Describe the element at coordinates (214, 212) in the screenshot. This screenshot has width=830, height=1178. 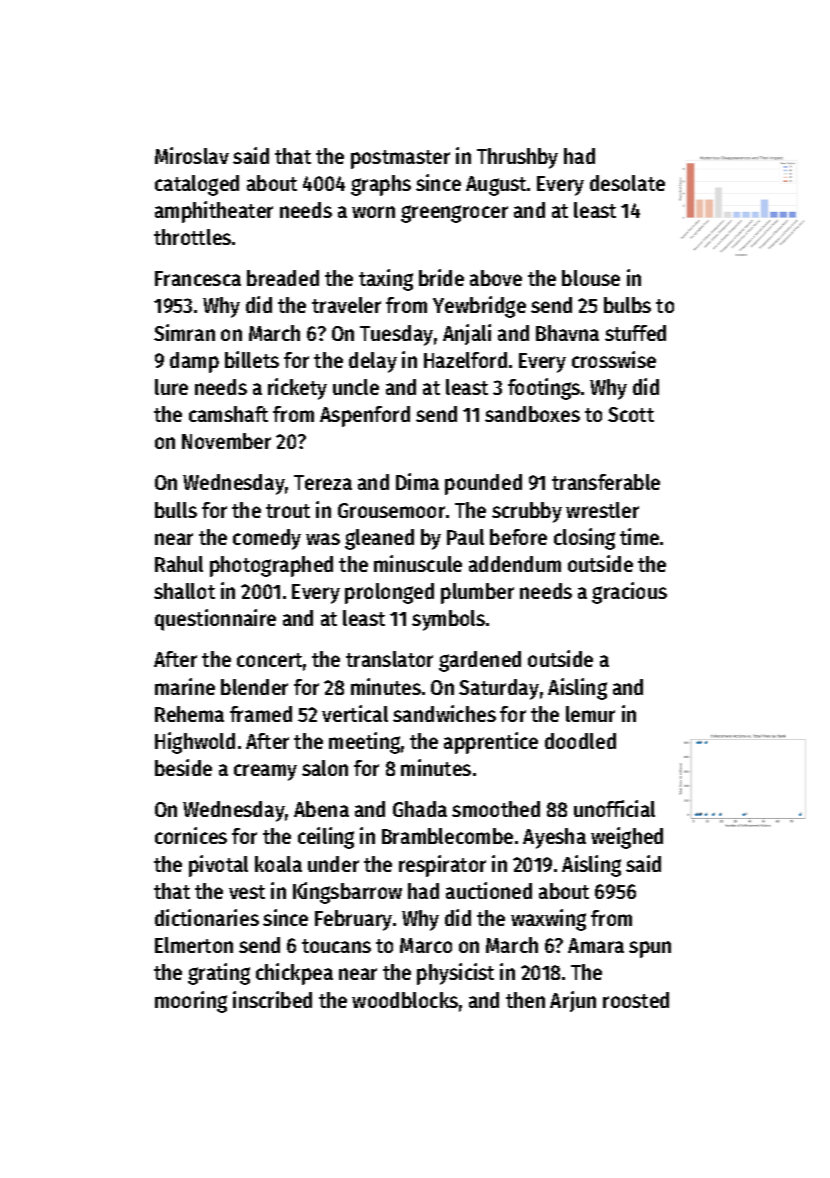
I see `amphitheater` at that location.
